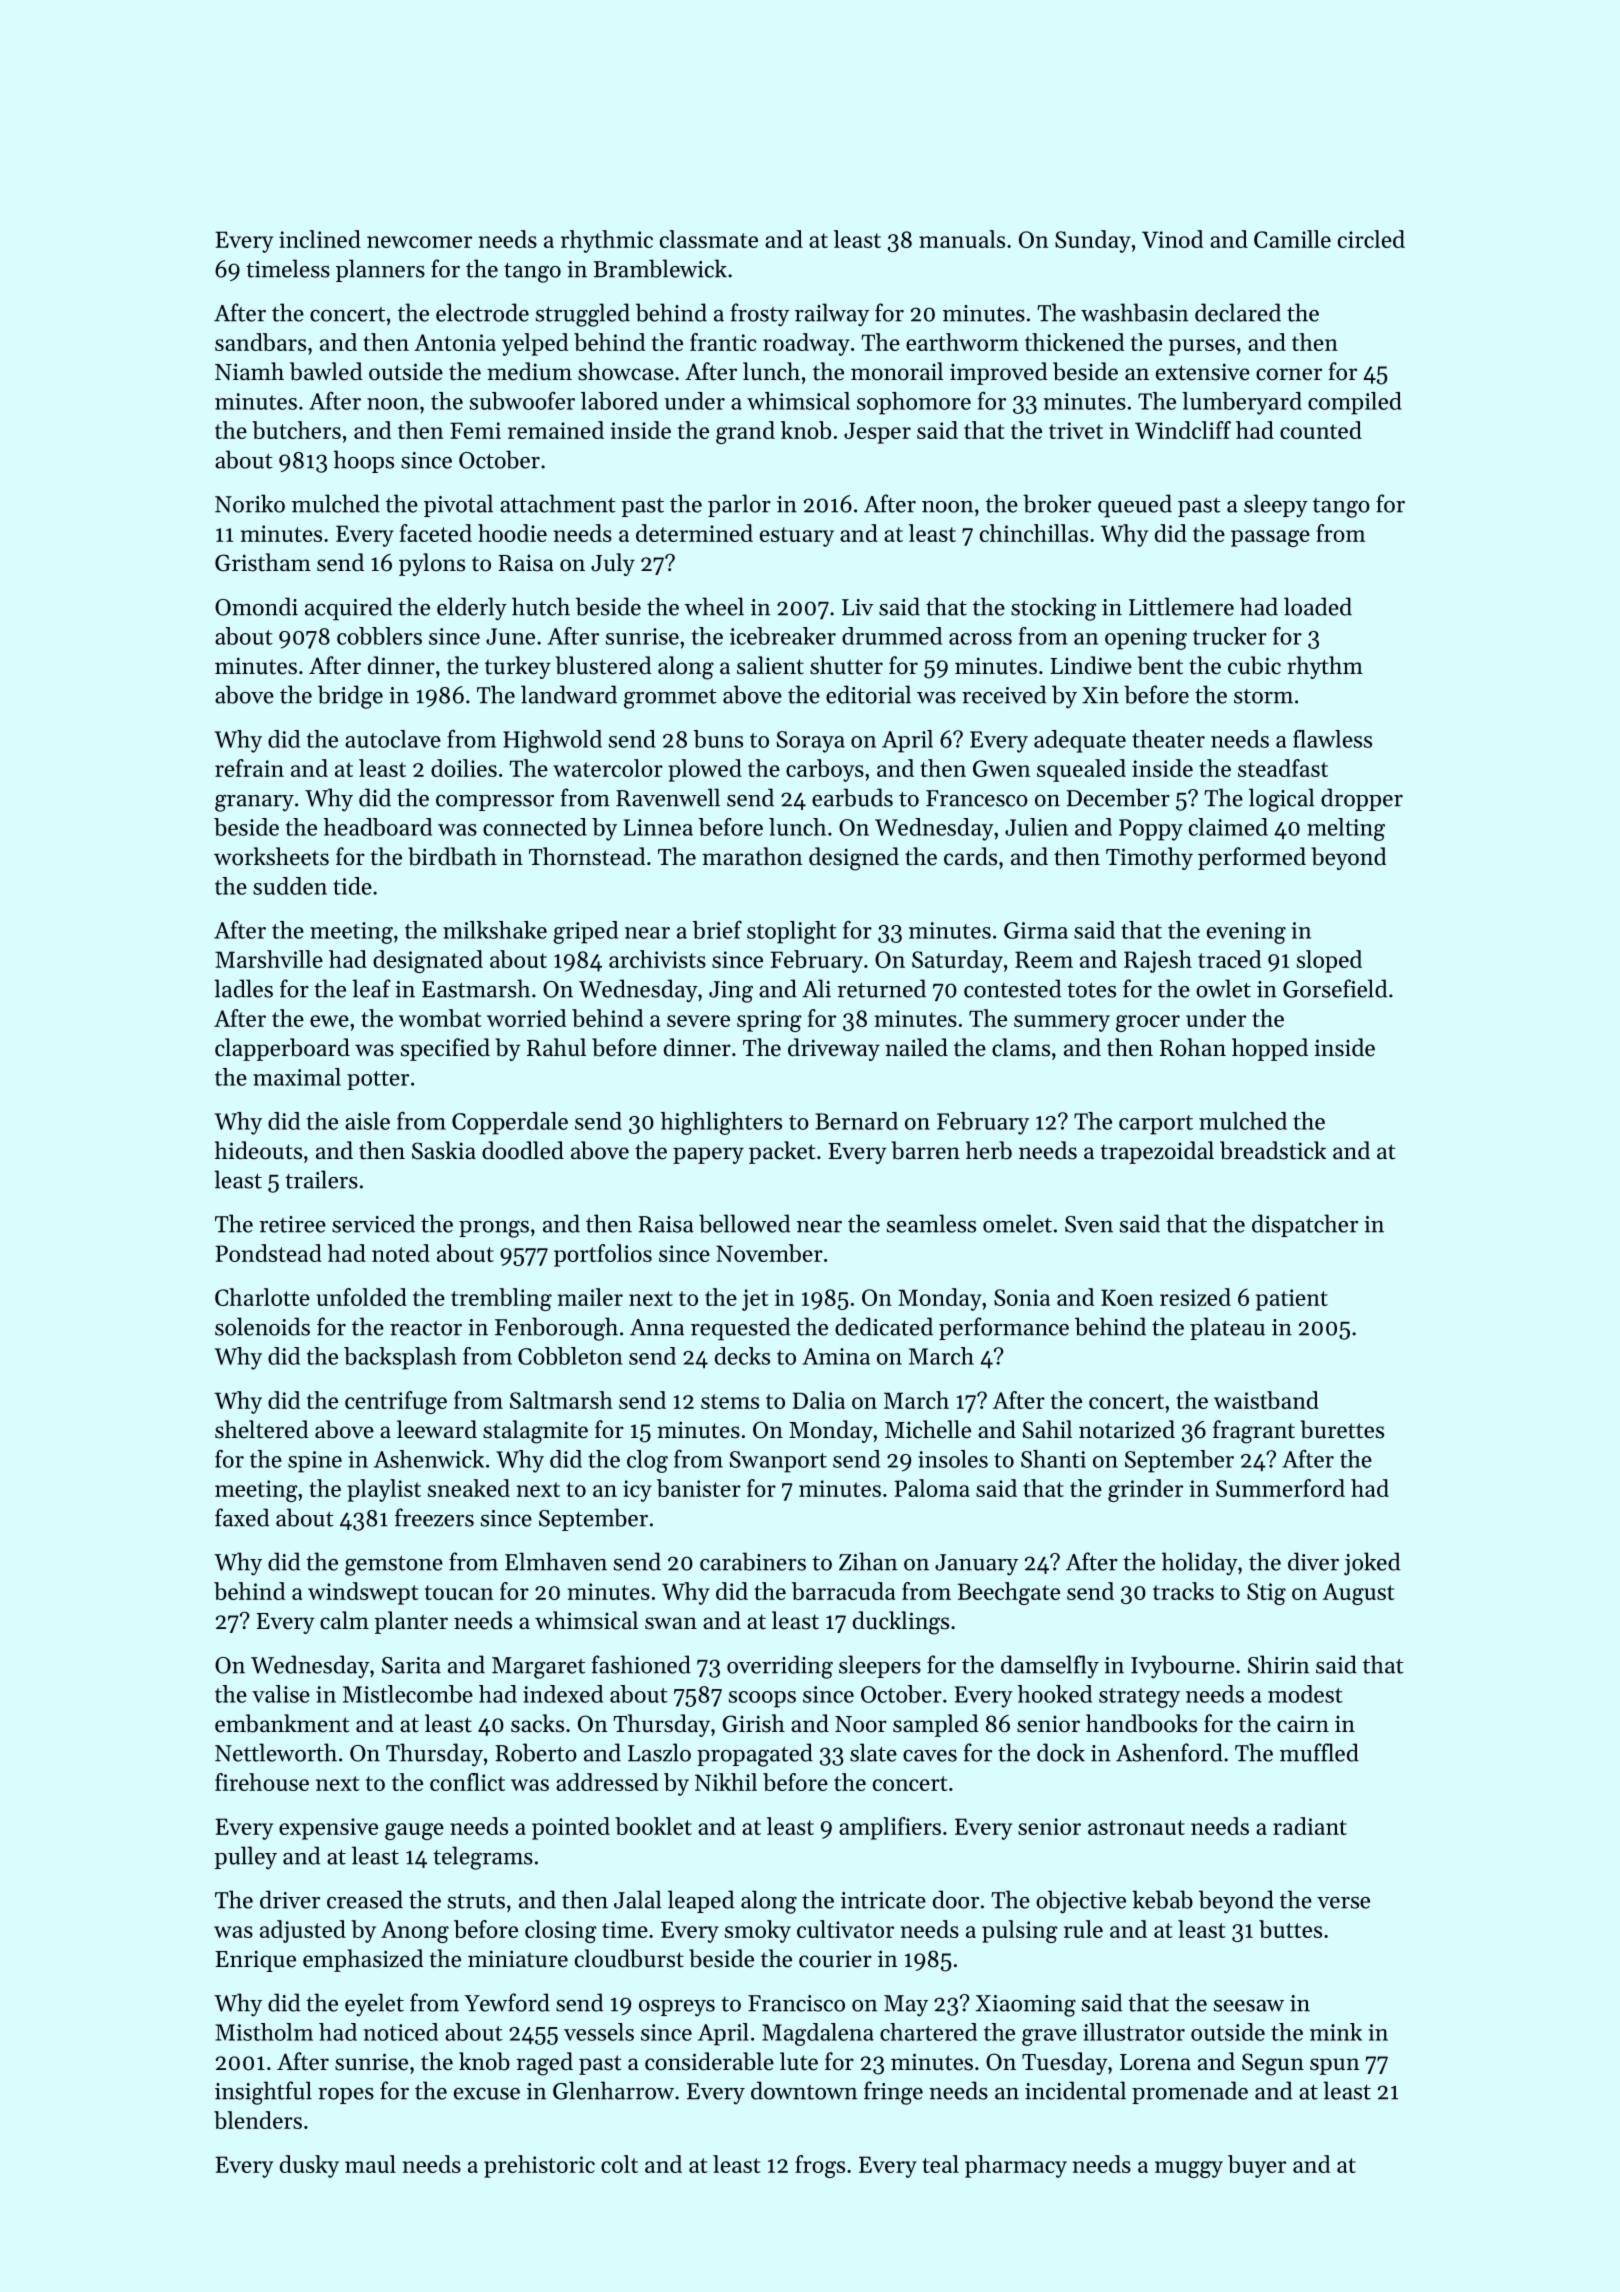 Image resolution: width=1620 pixels, height=2292 pixels. Describe the element at coordinates (320, 239) in the image. I see `inclined` at that location.
